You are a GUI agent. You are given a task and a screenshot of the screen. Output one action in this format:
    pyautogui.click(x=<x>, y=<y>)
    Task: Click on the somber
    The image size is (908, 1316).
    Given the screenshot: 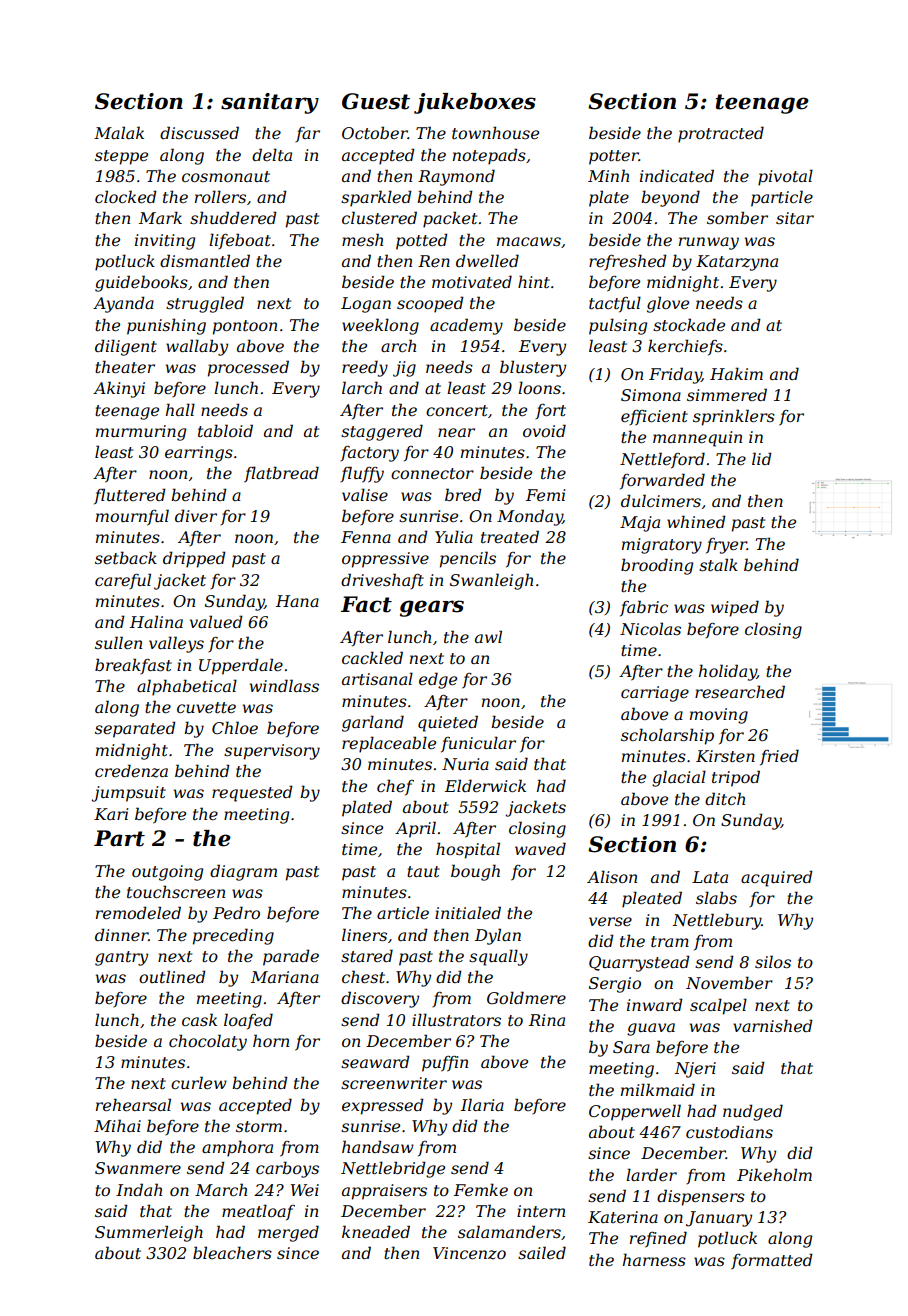 What is the action you would take?
    pyautogui.click(x=737, y=217)
